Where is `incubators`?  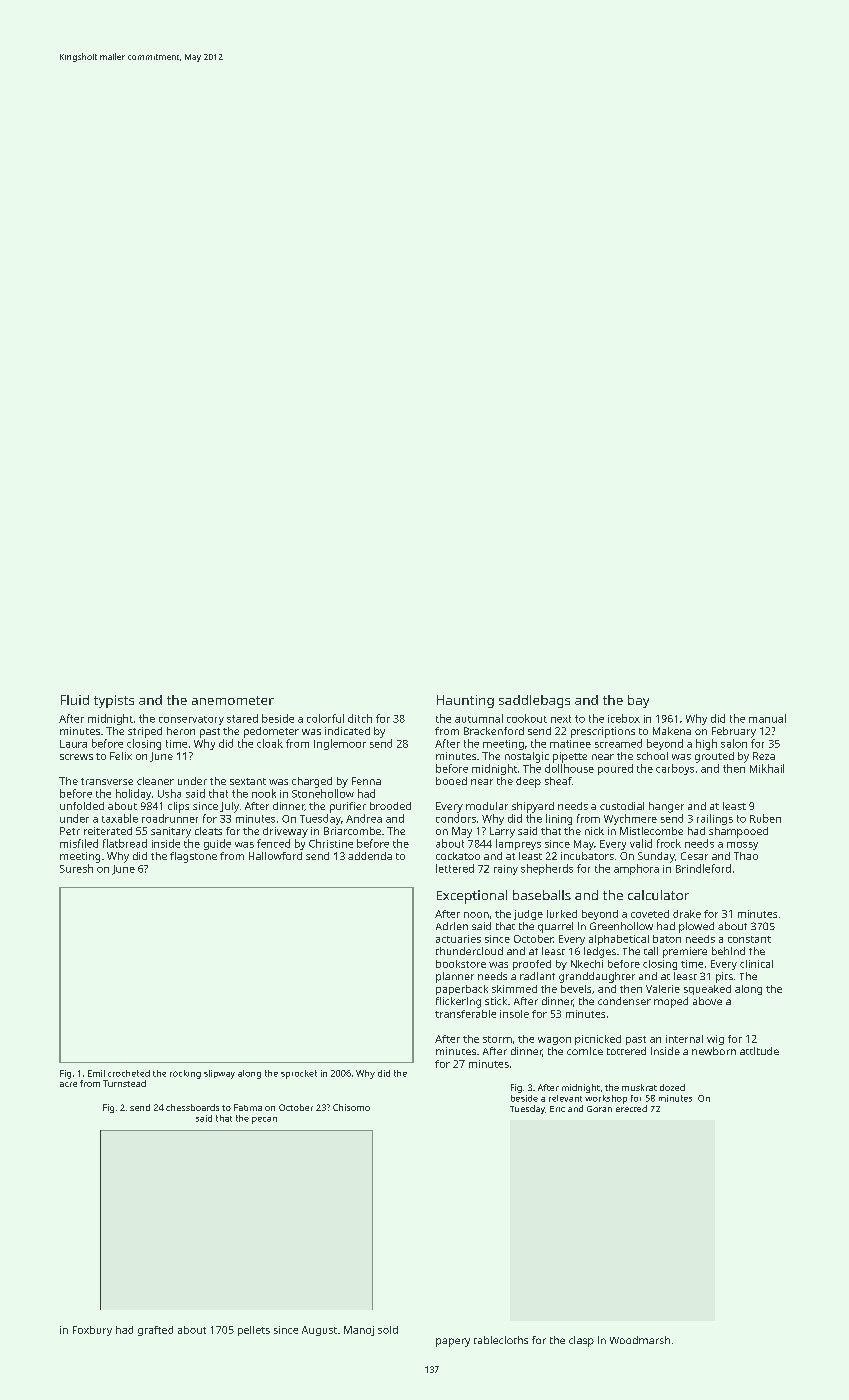
incubators is located at coordinates (587, 856).
